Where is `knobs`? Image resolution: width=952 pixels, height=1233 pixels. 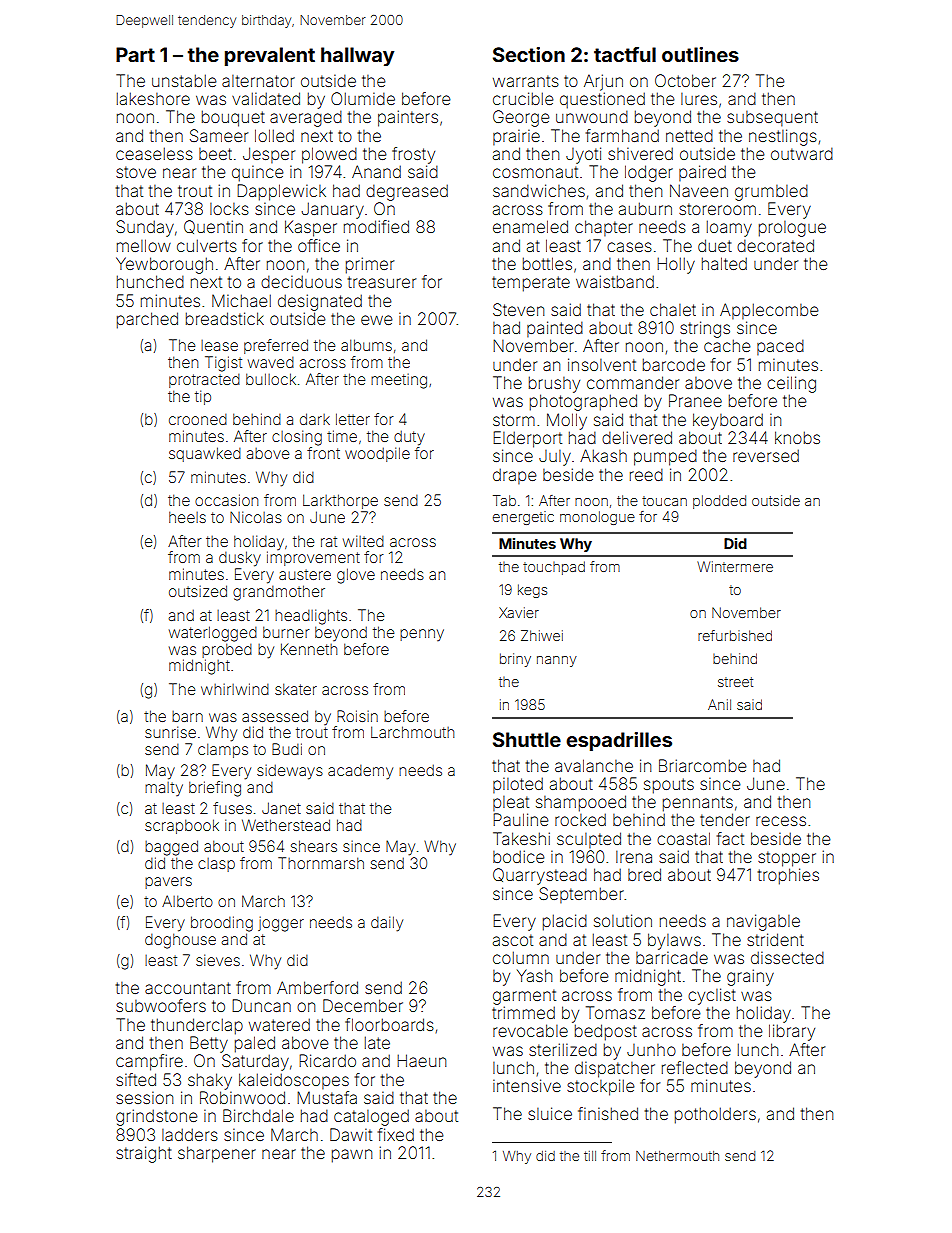
knobs is located at coordinates (797, 437).
